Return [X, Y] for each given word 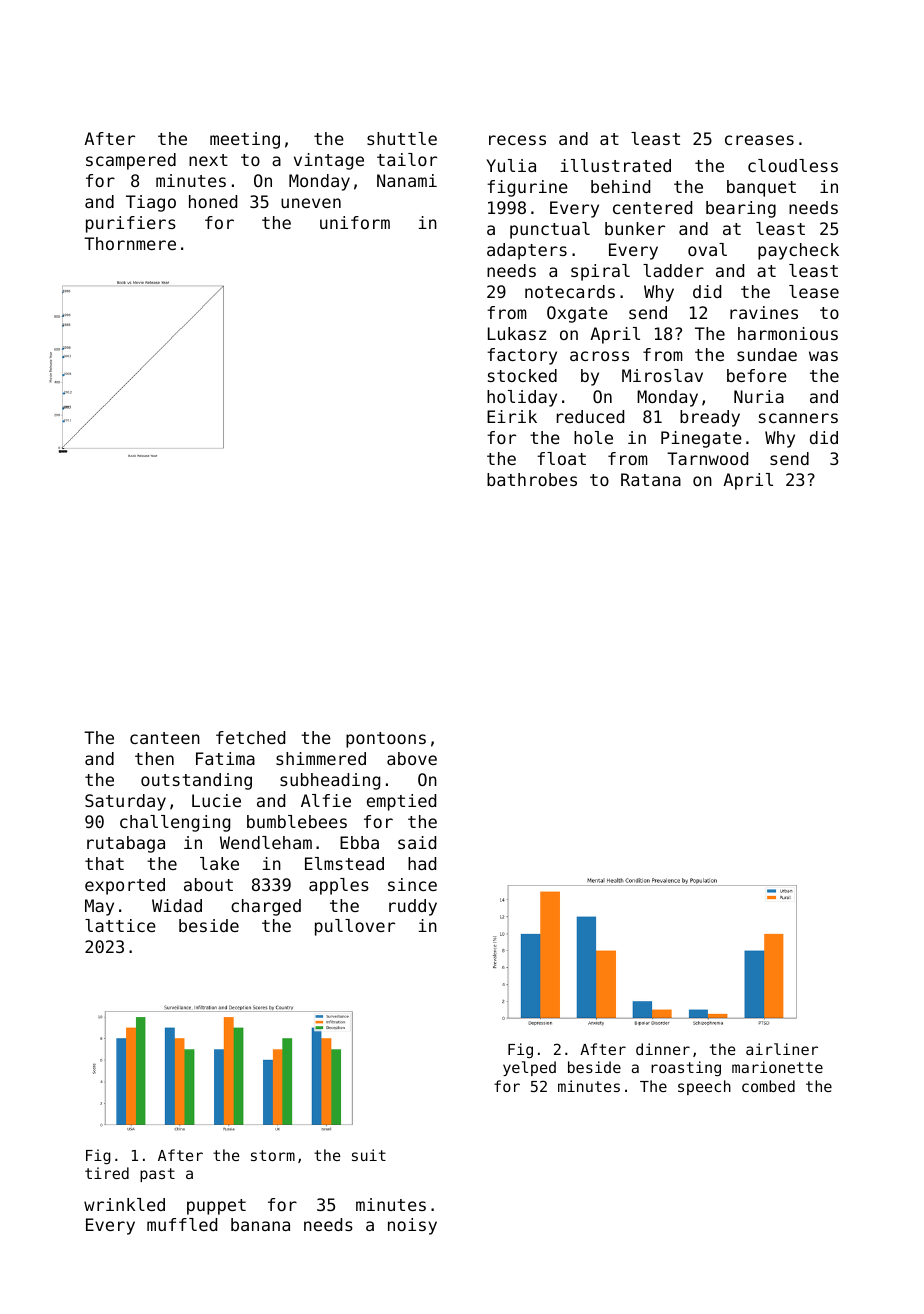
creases [759, 140]
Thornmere [130, 243]
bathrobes [532, 479]
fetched [250, 737]
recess [517, 140]
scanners [798, 418]
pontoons [386, 740]
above [412, 758]
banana [260, 1224]
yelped [529, 1068]
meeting [245, 140]
